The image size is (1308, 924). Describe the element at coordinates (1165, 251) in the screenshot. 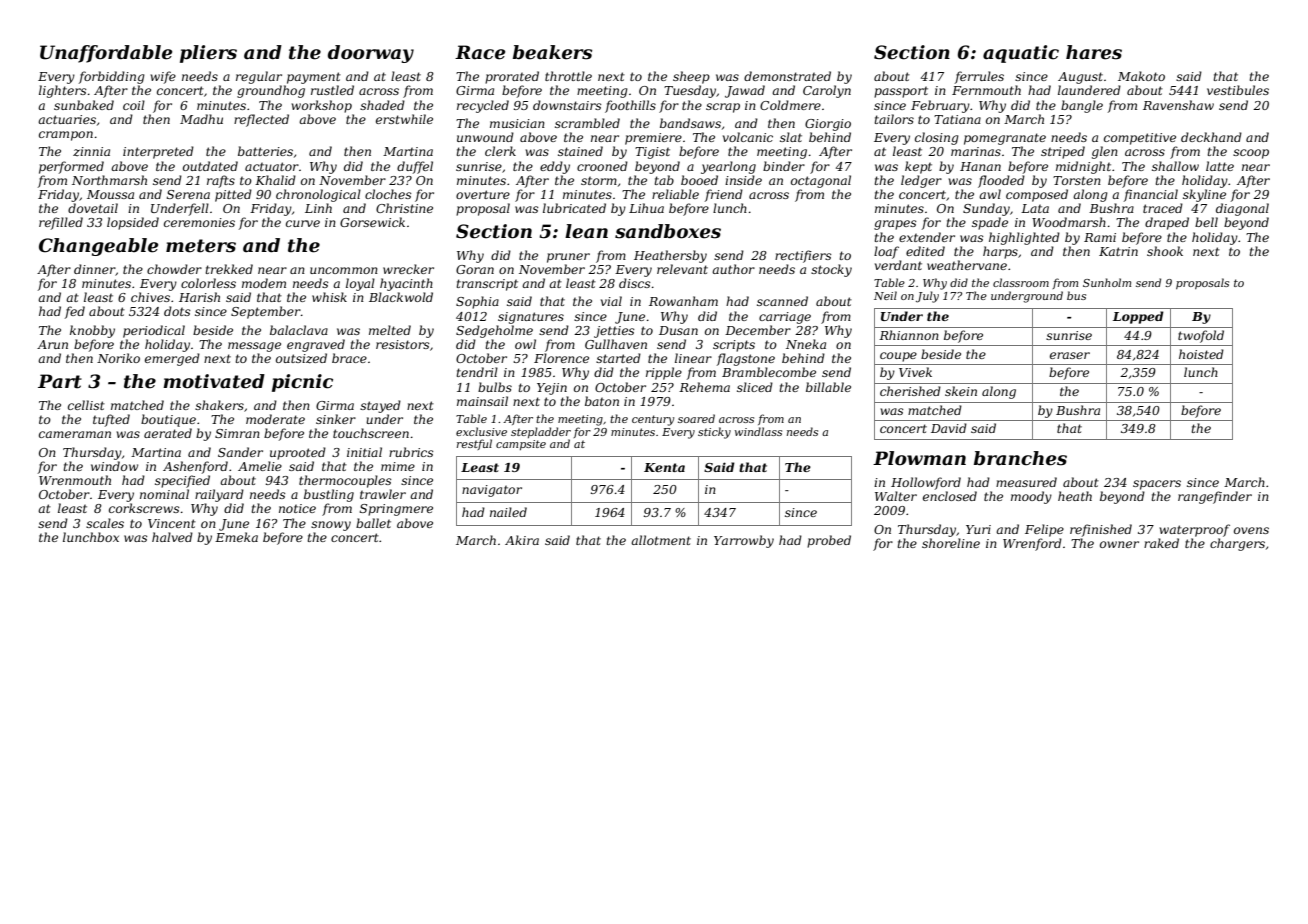

I see `shook` at that location.
